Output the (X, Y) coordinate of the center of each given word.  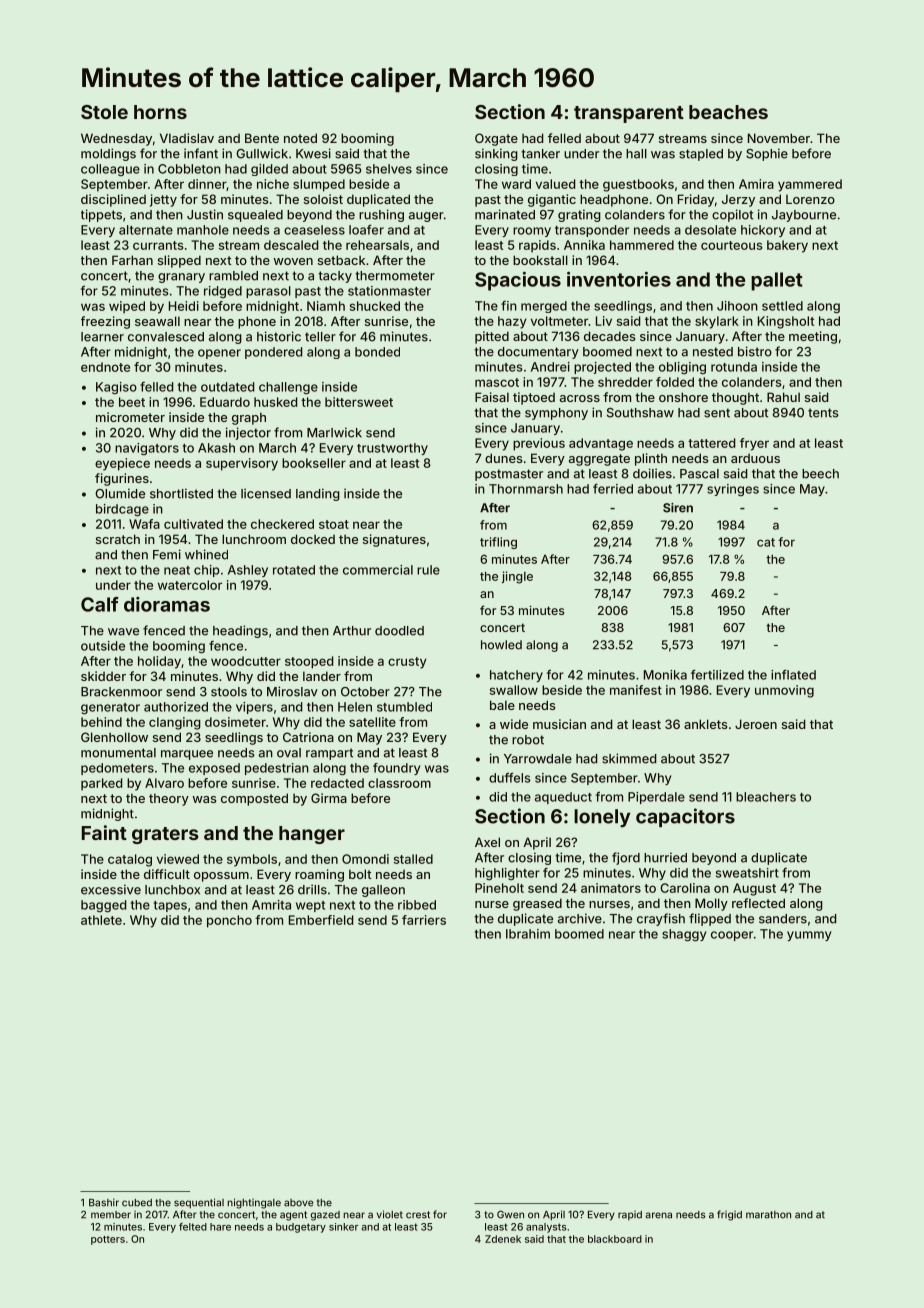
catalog (130, 860)
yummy (809, 936)
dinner (207, 184)
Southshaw (640, 413)
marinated (505, 214)
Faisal (492, 397)
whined (206, 554)
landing (318, 494)
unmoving (784, 691)
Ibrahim (528, 934)
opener (219, 354)
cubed (137, 1203)
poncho (229, 921)
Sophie (767, 154)
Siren (678, 508)
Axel (487, 842)
